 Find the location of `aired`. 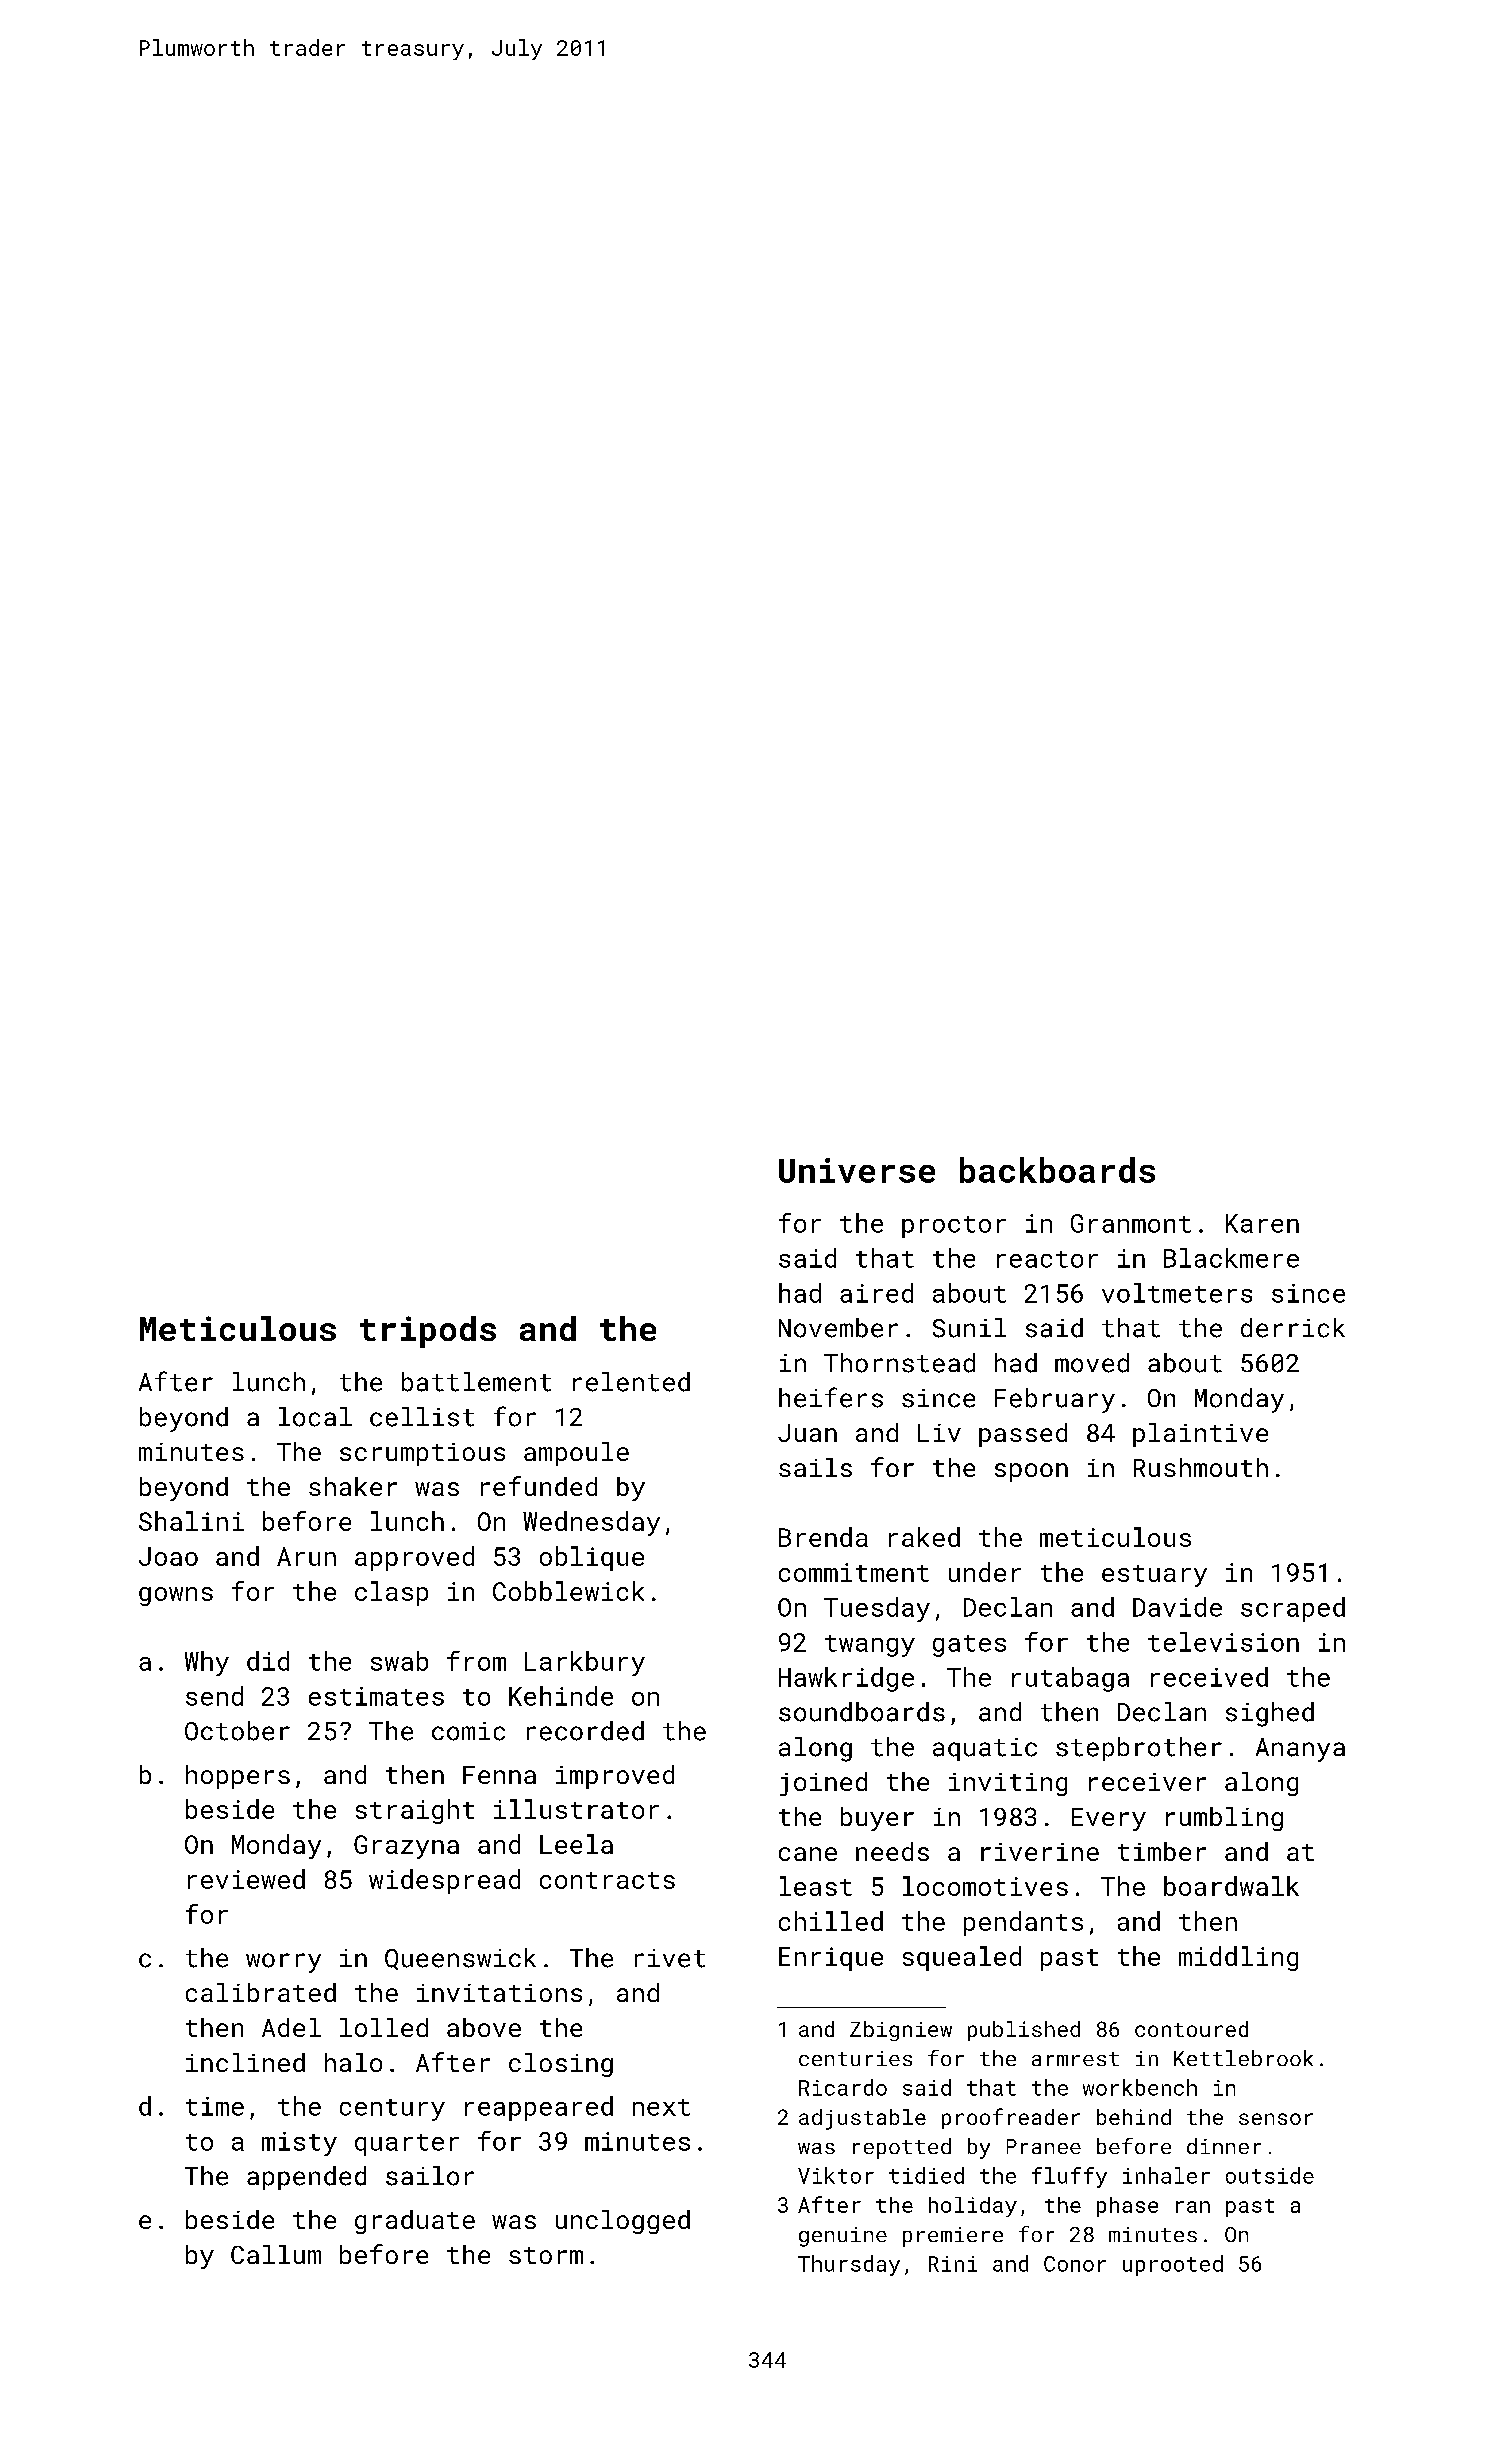

aired is located at coordinates (876, 1293).
